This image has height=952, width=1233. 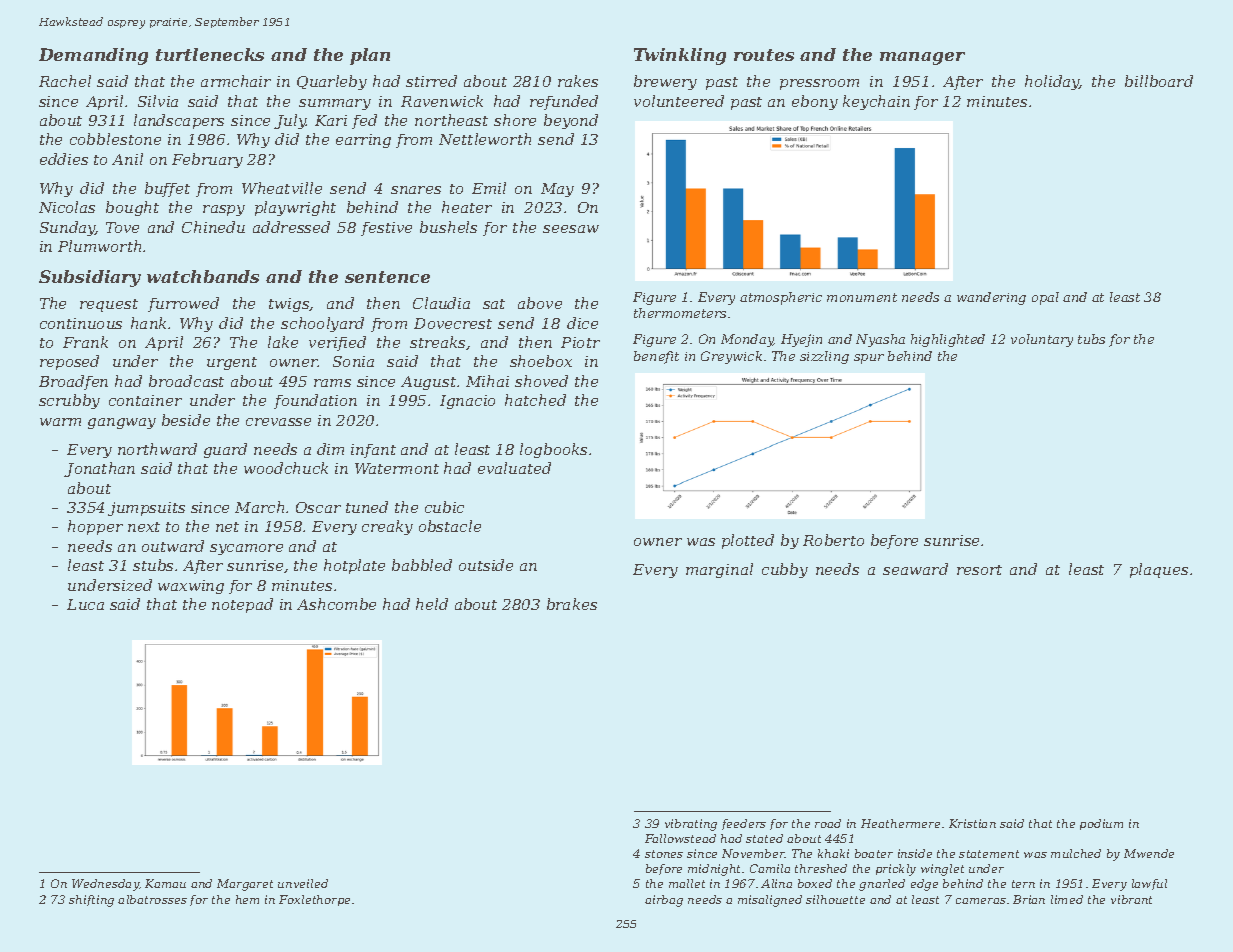 I want to click on Luca, so click(x=85, y=604).
